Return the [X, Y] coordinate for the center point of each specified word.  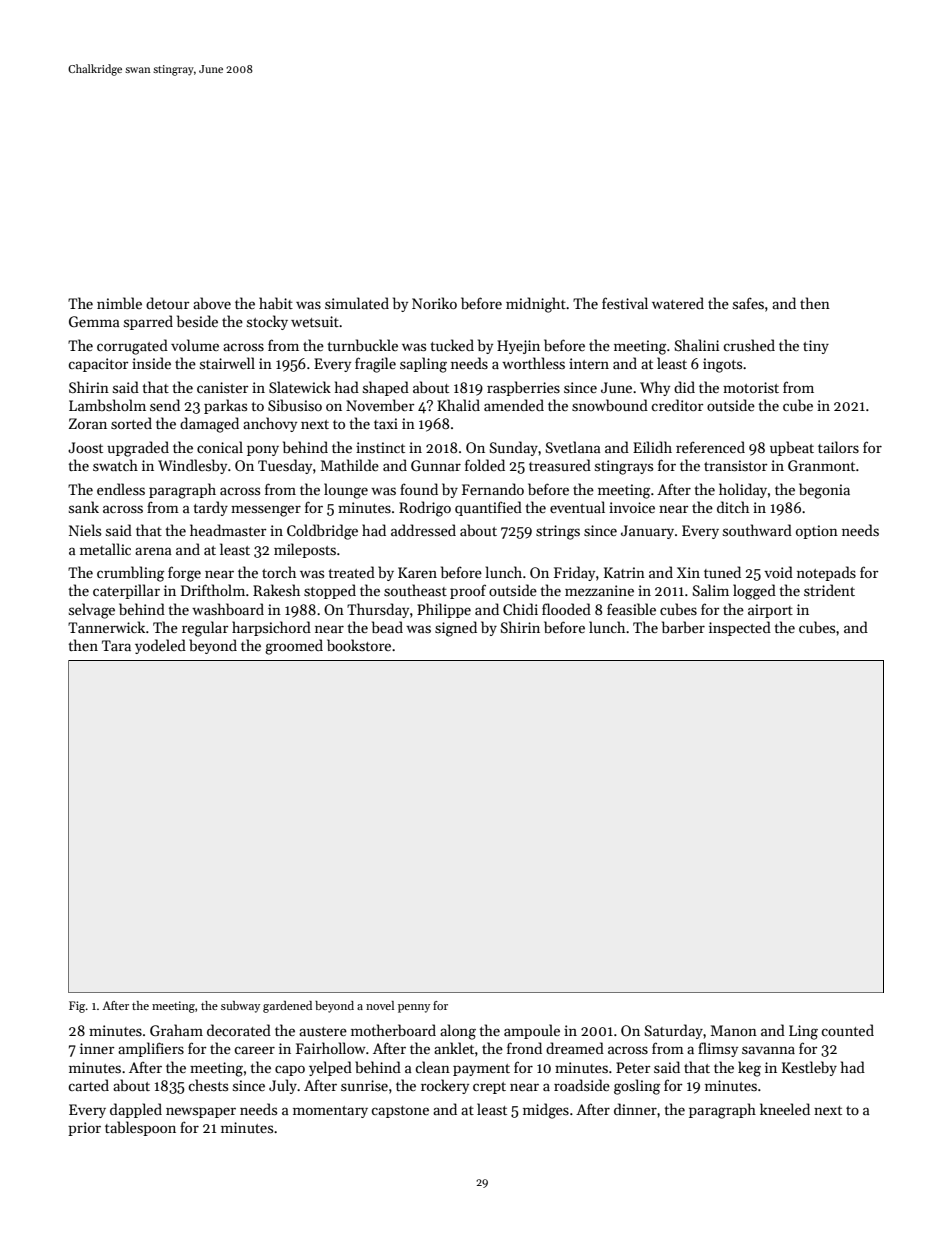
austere [323, 1031]
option [817, 532]
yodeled [160, 646]
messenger [266, 511]
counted [848, 1030]
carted [89, 1085]
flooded [566, 609]
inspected [740, 628]
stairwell [227, 363]
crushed [749, 345]
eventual [577, 507]
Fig [77, 1007]
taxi [386, 423]
